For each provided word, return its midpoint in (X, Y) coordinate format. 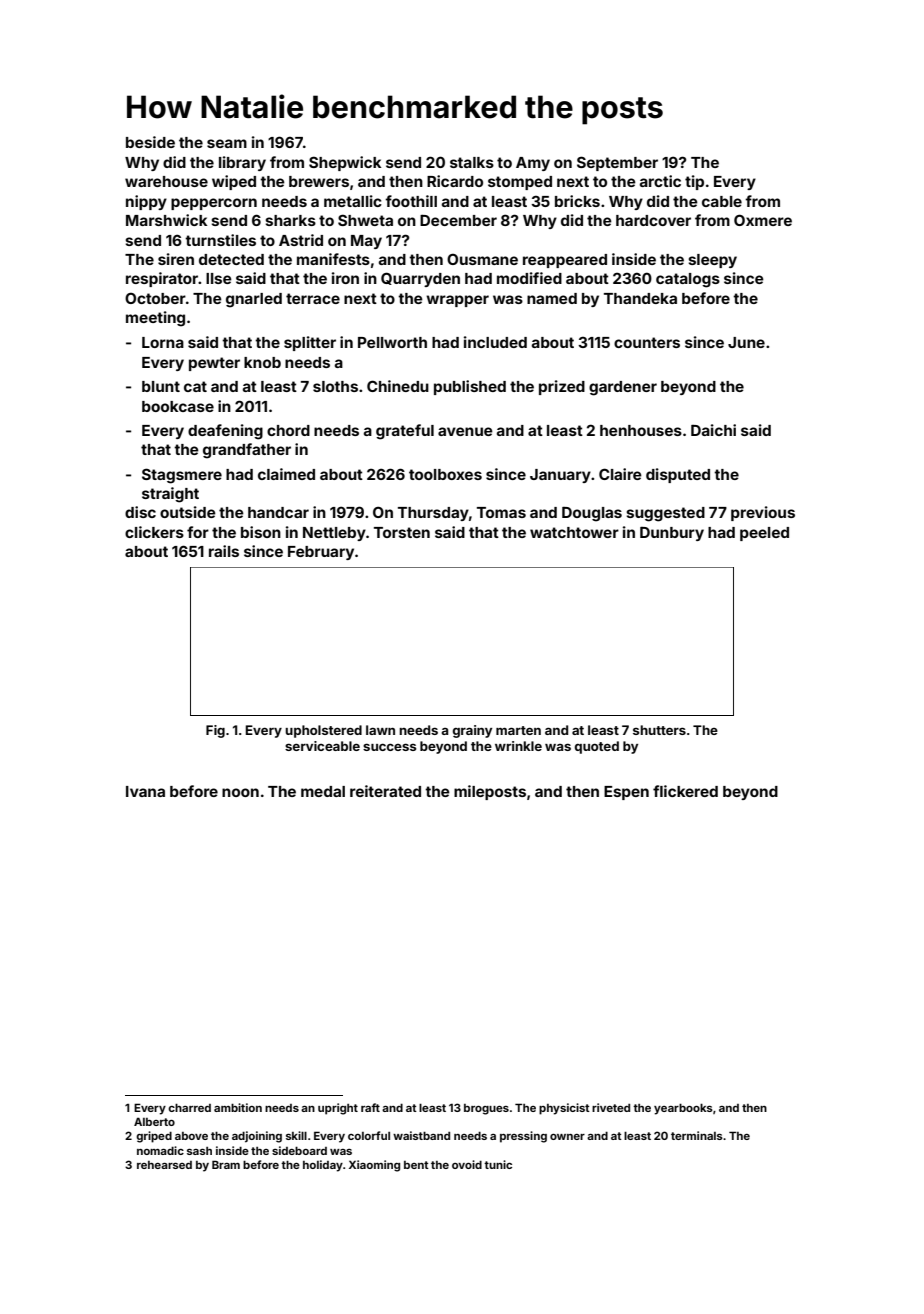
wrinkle (518, 746)
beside (150, 142)
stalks (472, 162)
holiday (323, 1166)
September (617, 163)
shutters (659, 730)
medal (323, 791)
